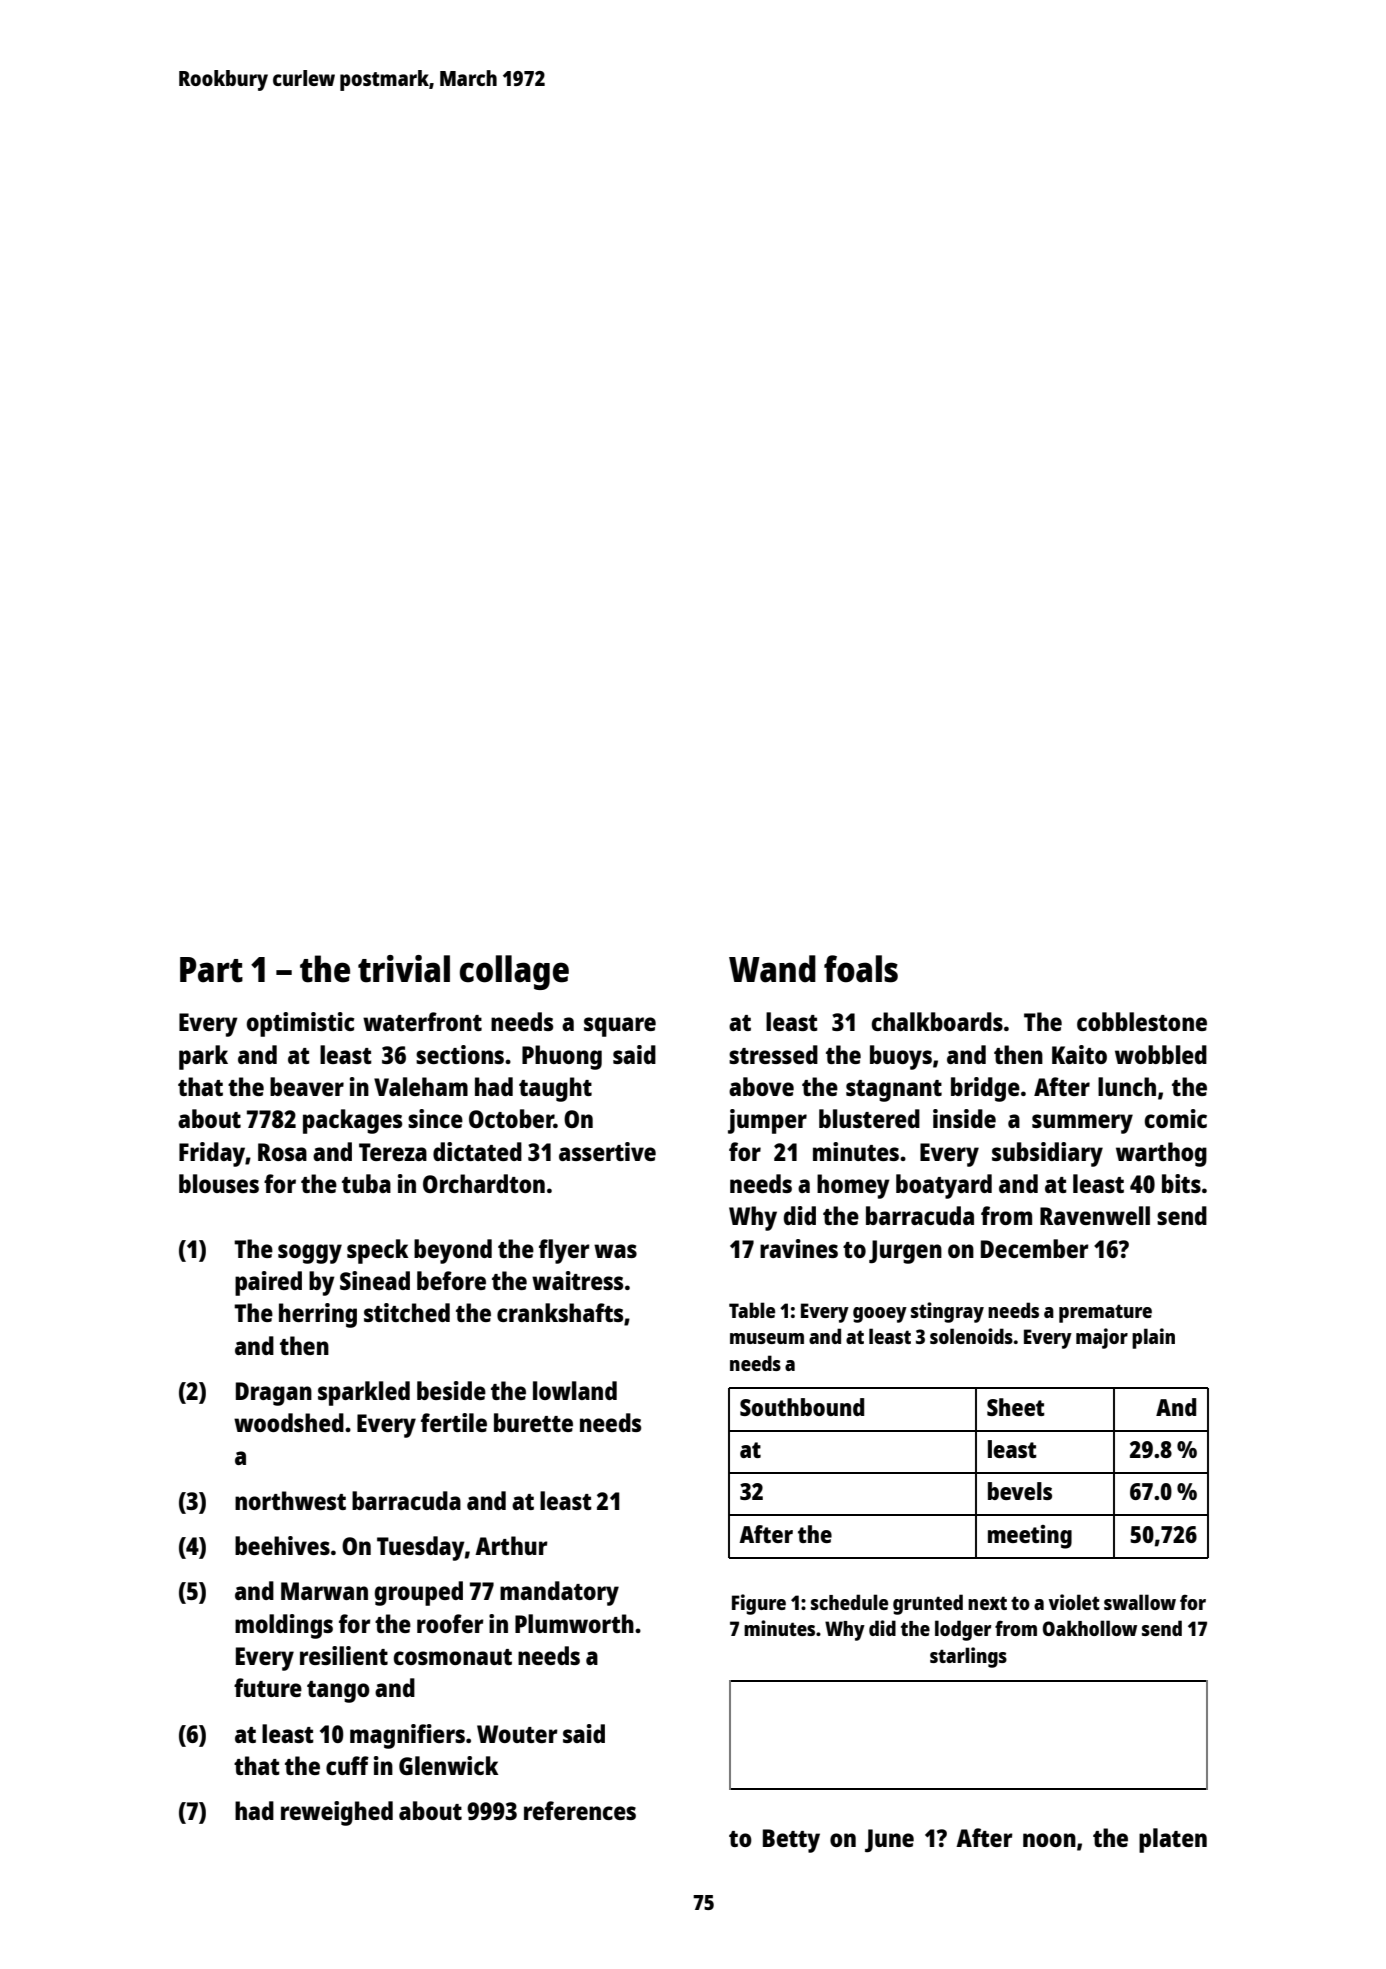 The image size is (1386, 1969). I want to click on homey, so click(853, 1186).
